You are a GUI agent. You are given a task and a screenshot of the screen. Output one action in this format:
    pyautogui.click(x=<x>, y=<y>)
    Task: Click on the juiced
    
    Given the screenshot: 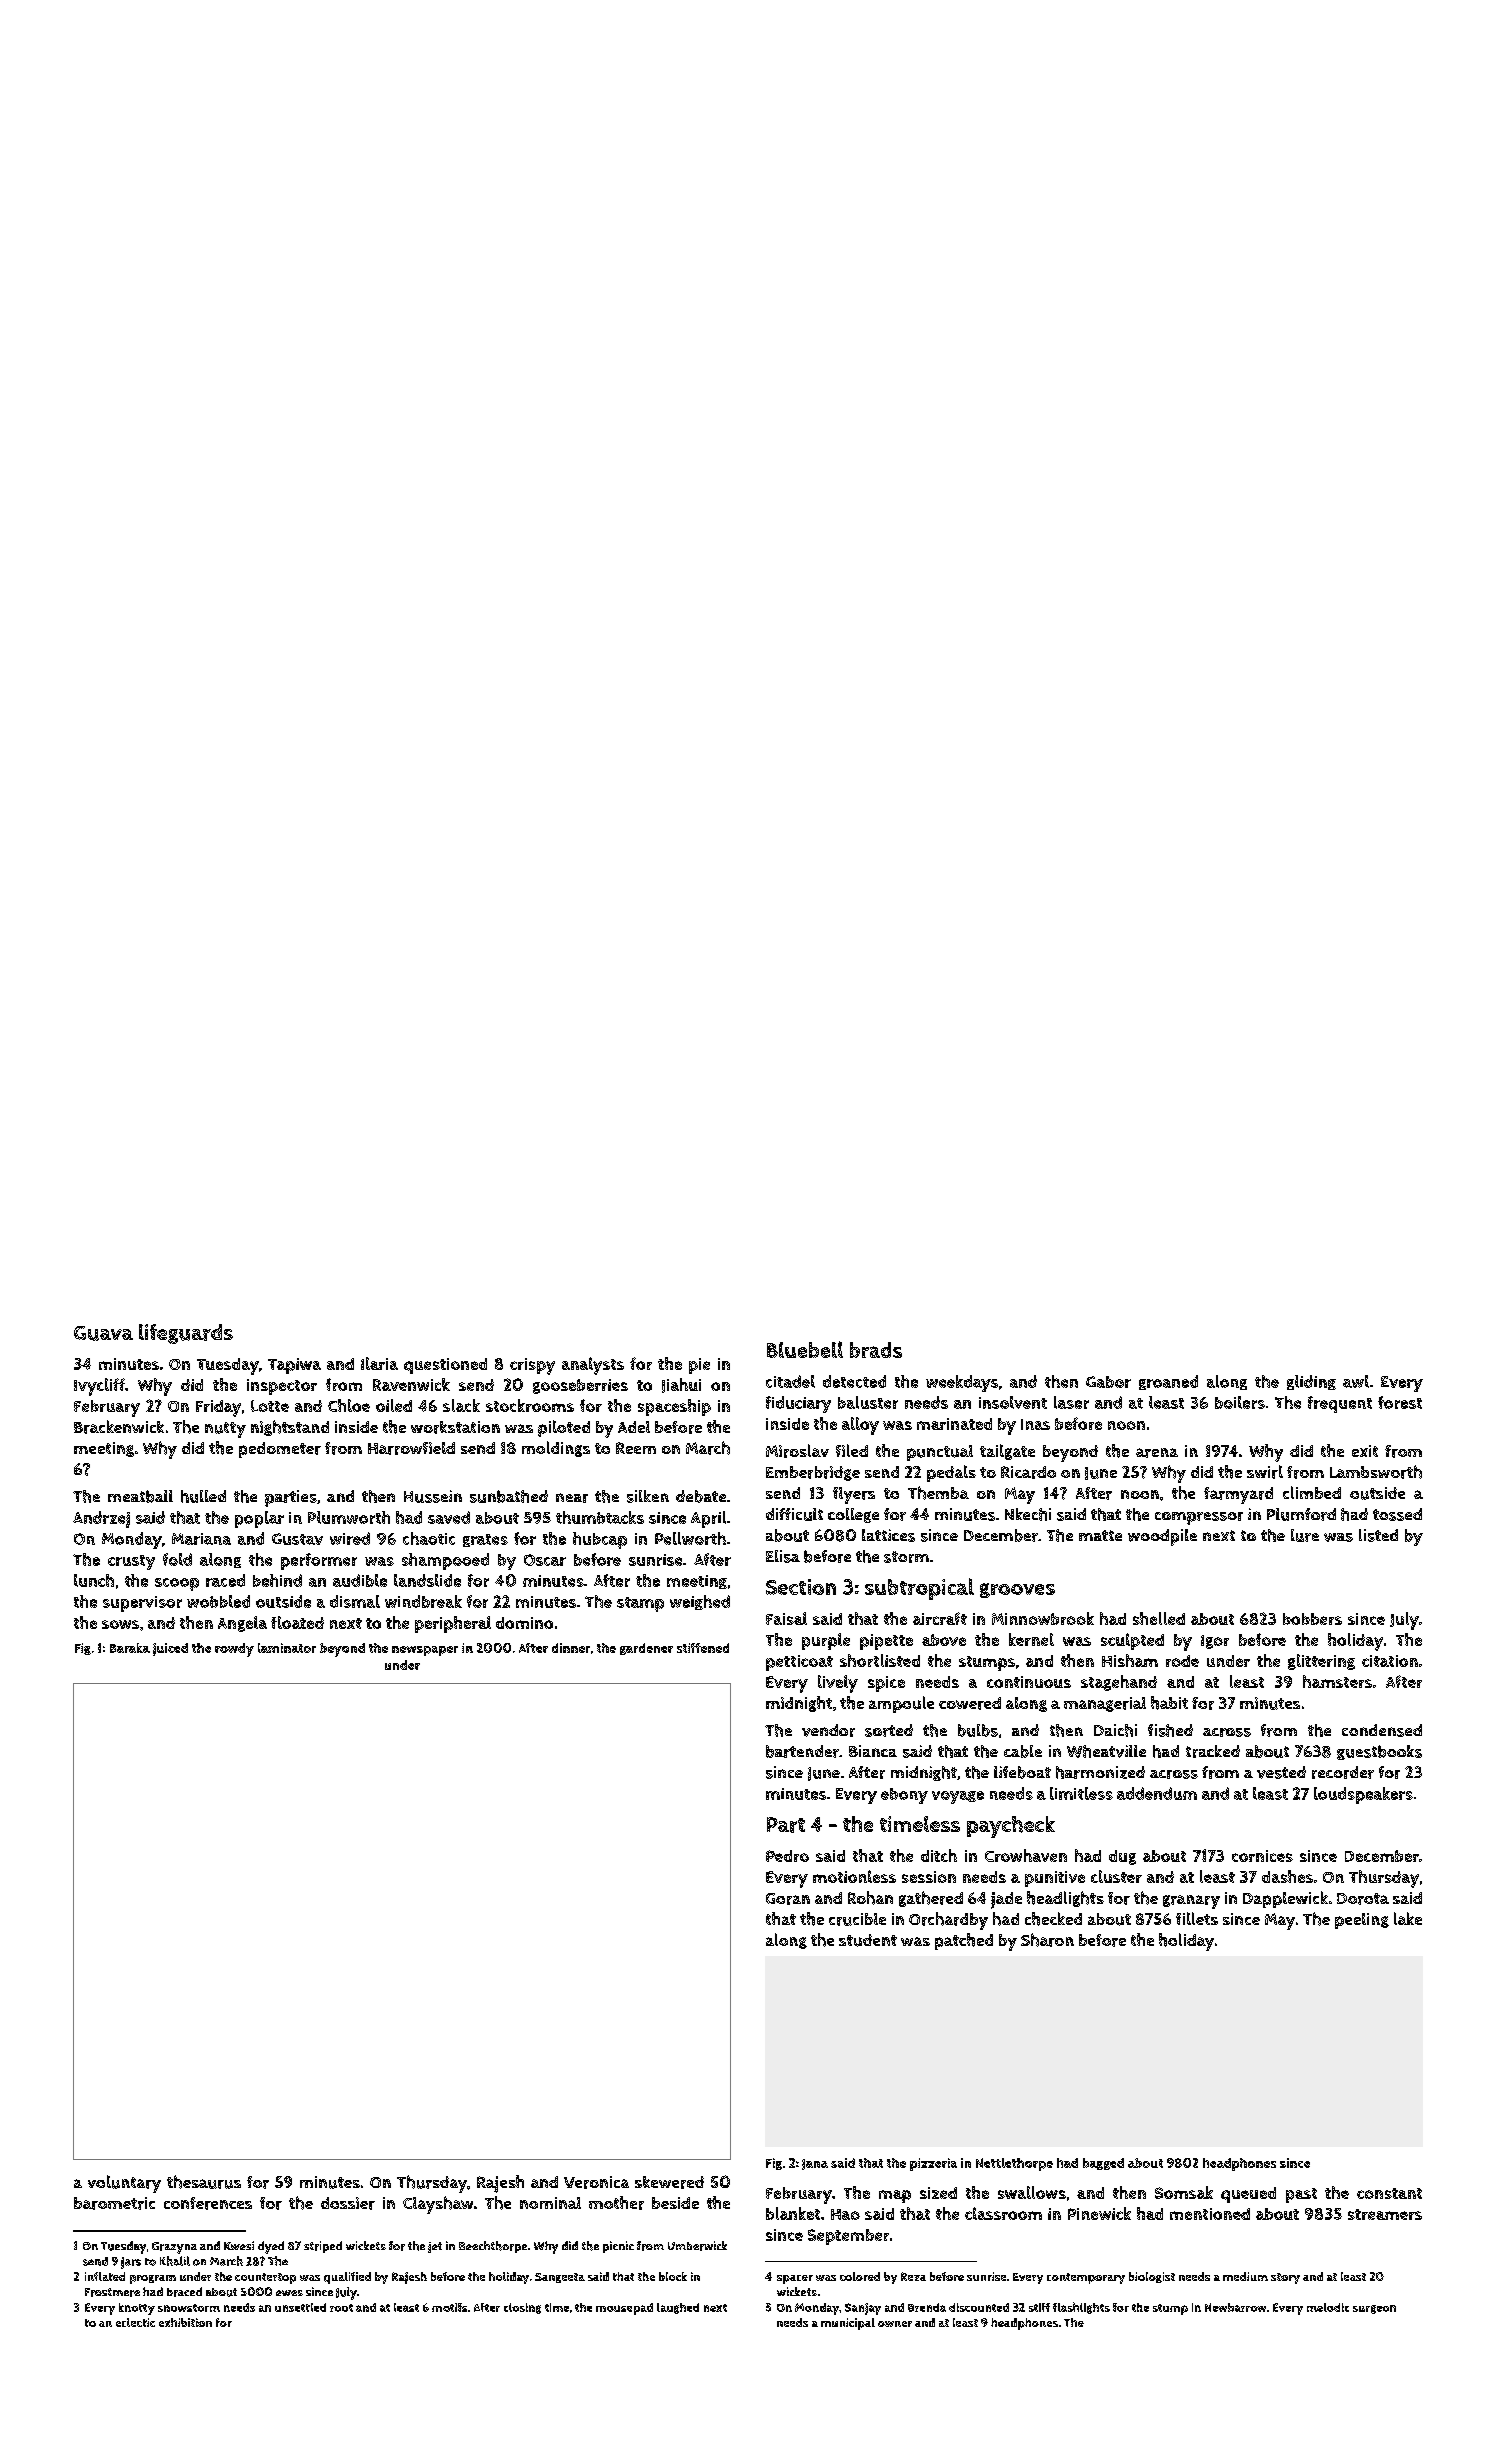 What is the action you would take?
    pyautogui.click(x=170, y=1649)
